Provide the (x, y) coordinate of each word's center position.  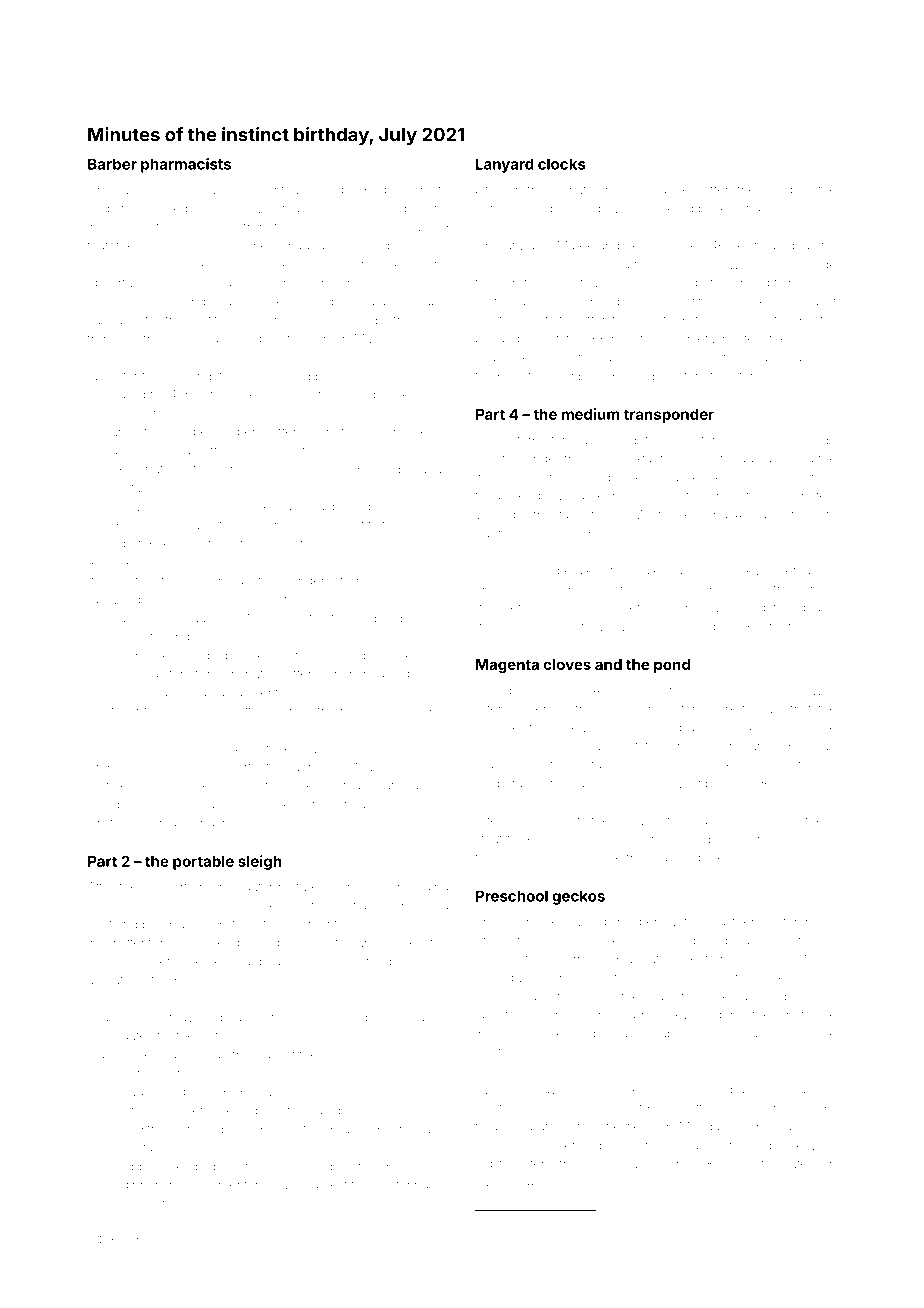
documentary (227, 1186)
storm (748, 376)
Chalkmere (247, 245)
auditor (523, 570)
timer (126, 711)
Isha (409, 227)
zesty (715, 460)
